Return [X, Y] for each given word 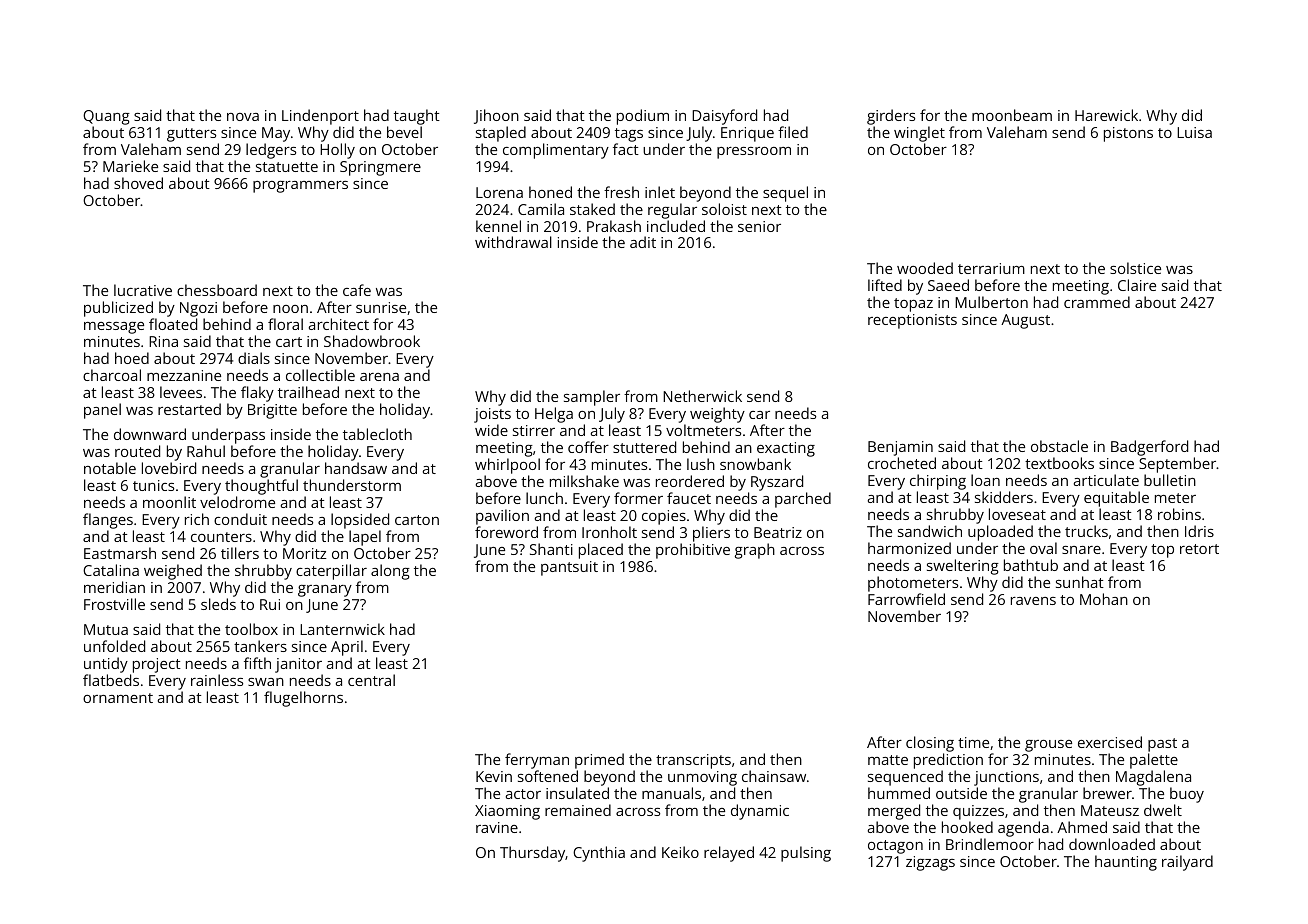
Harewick [1106, 115]
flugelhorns [303, 699]
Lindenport [320, 117]
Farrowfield [906, 599]
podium [643, 117]
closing [930, 744]
